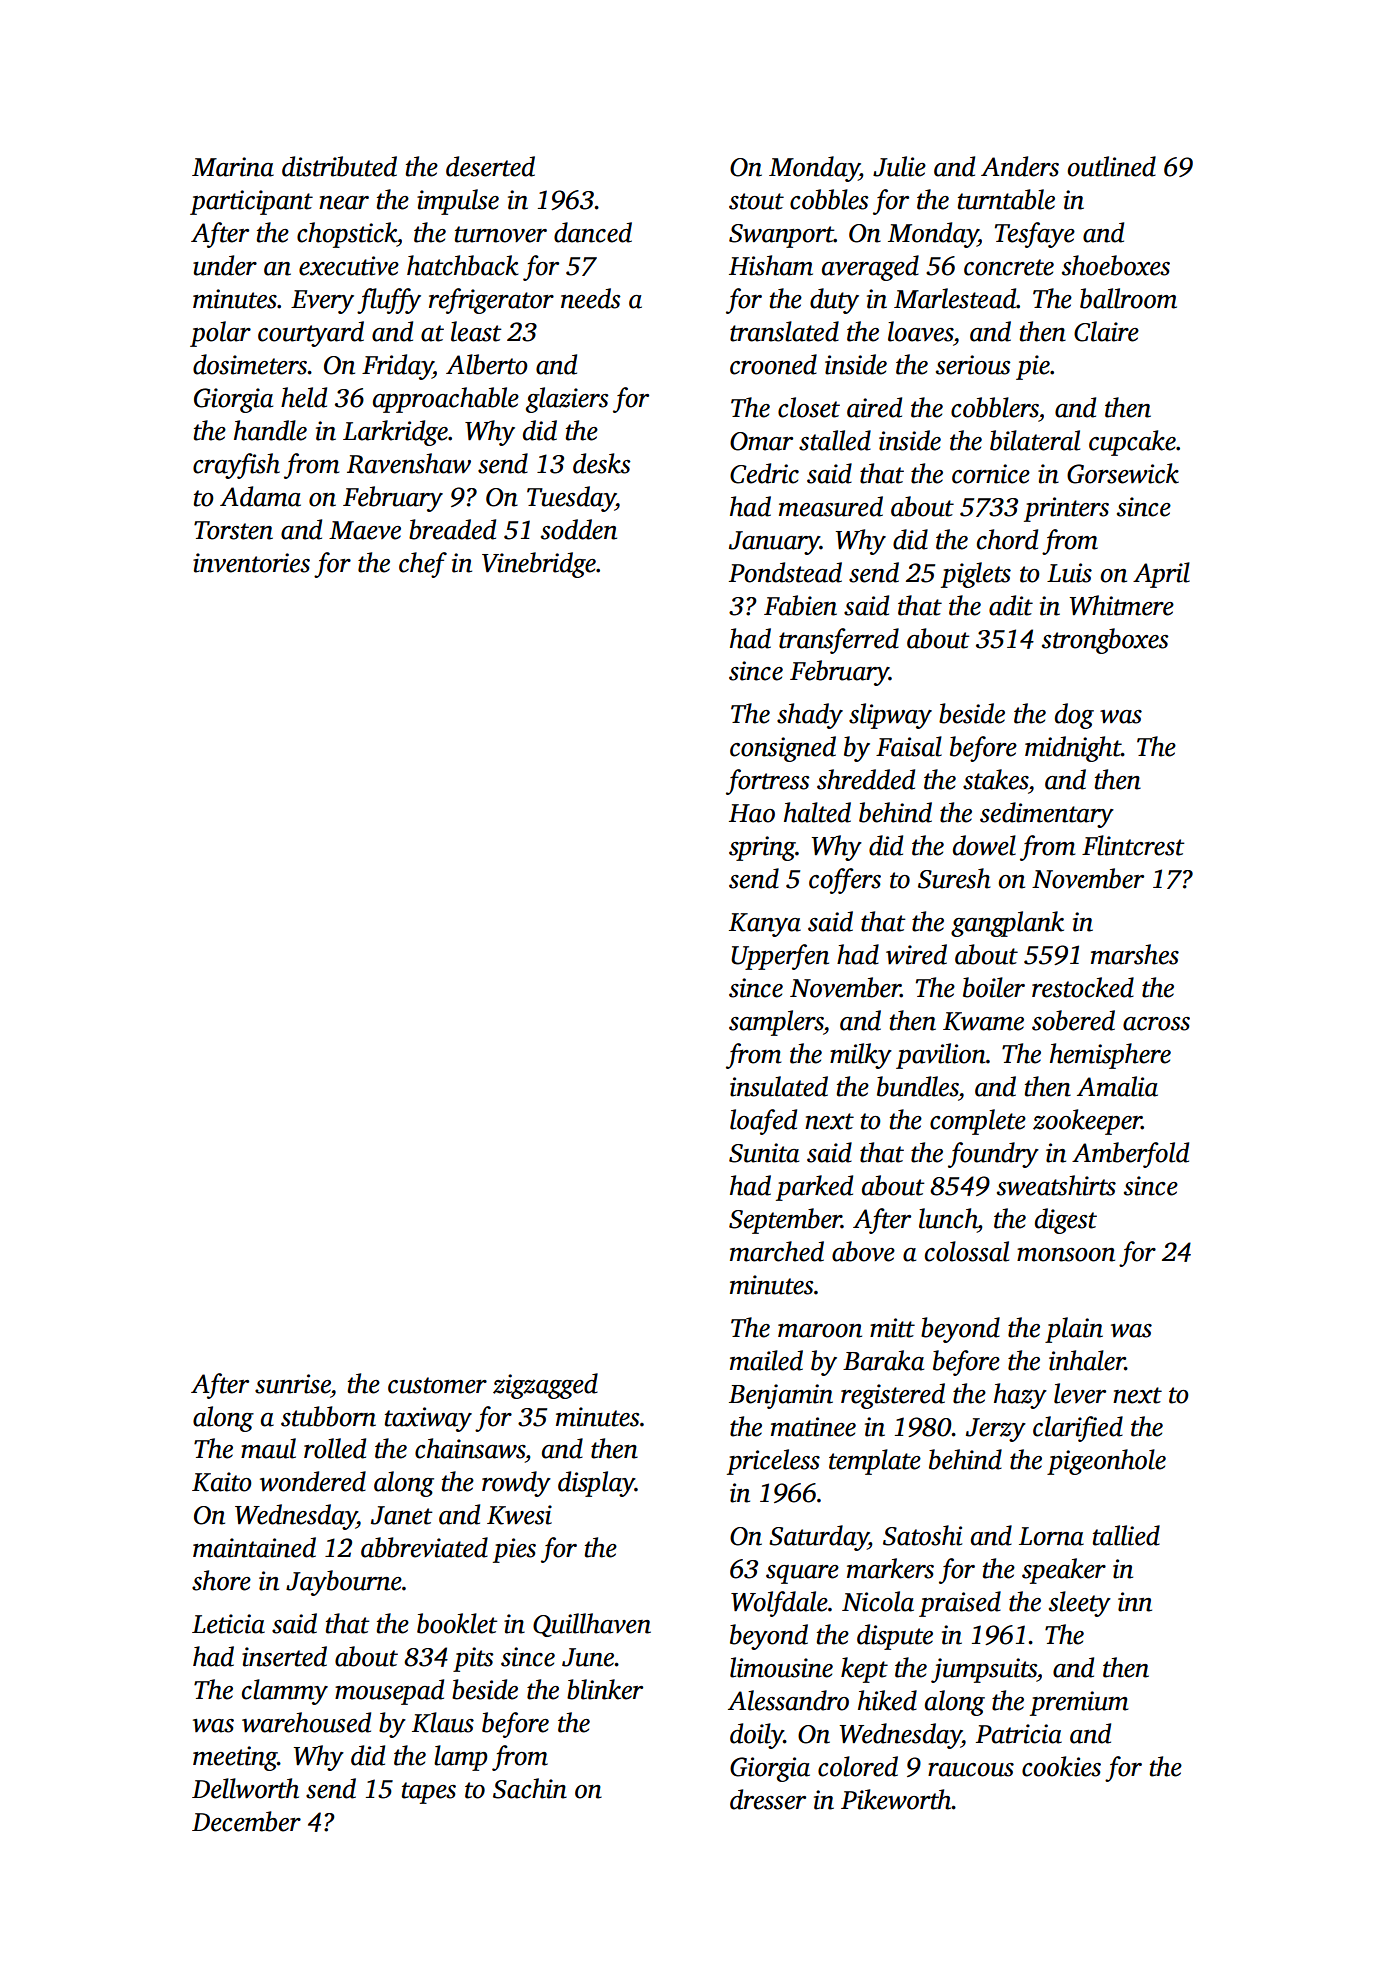 The height and width of the screenshot is (1969, 1386). Describe the element at coordinates (1009, 267) in the screenshot. I see `concrete` at that location.
